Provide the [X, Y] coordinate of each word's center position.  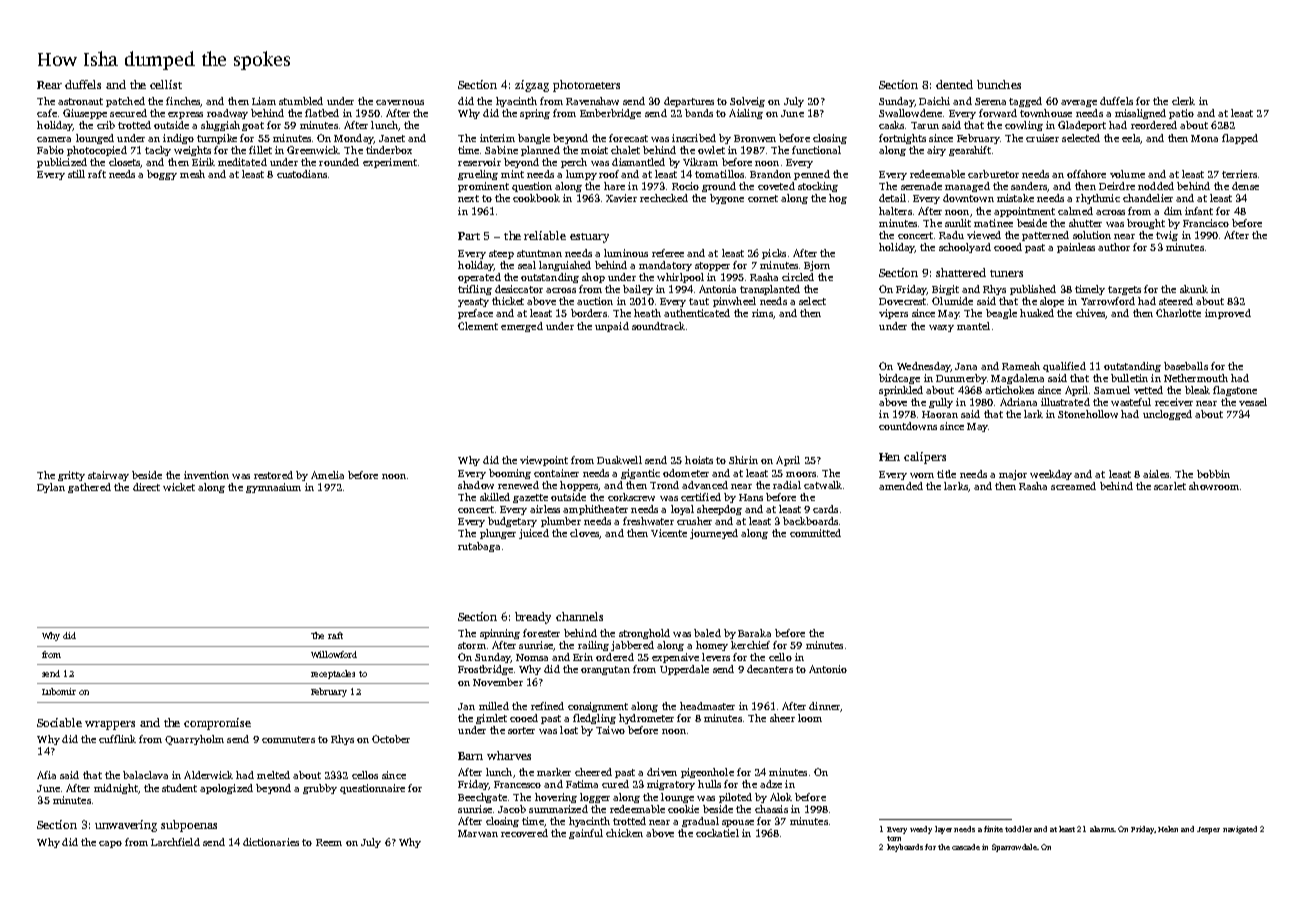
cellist [166, 84]
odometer [686, 473]
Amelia [327, 475]
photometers [586, 86]
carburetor [993, 174]
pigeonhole [707, 773]
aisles [1156, 474]
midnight [116, 789]
